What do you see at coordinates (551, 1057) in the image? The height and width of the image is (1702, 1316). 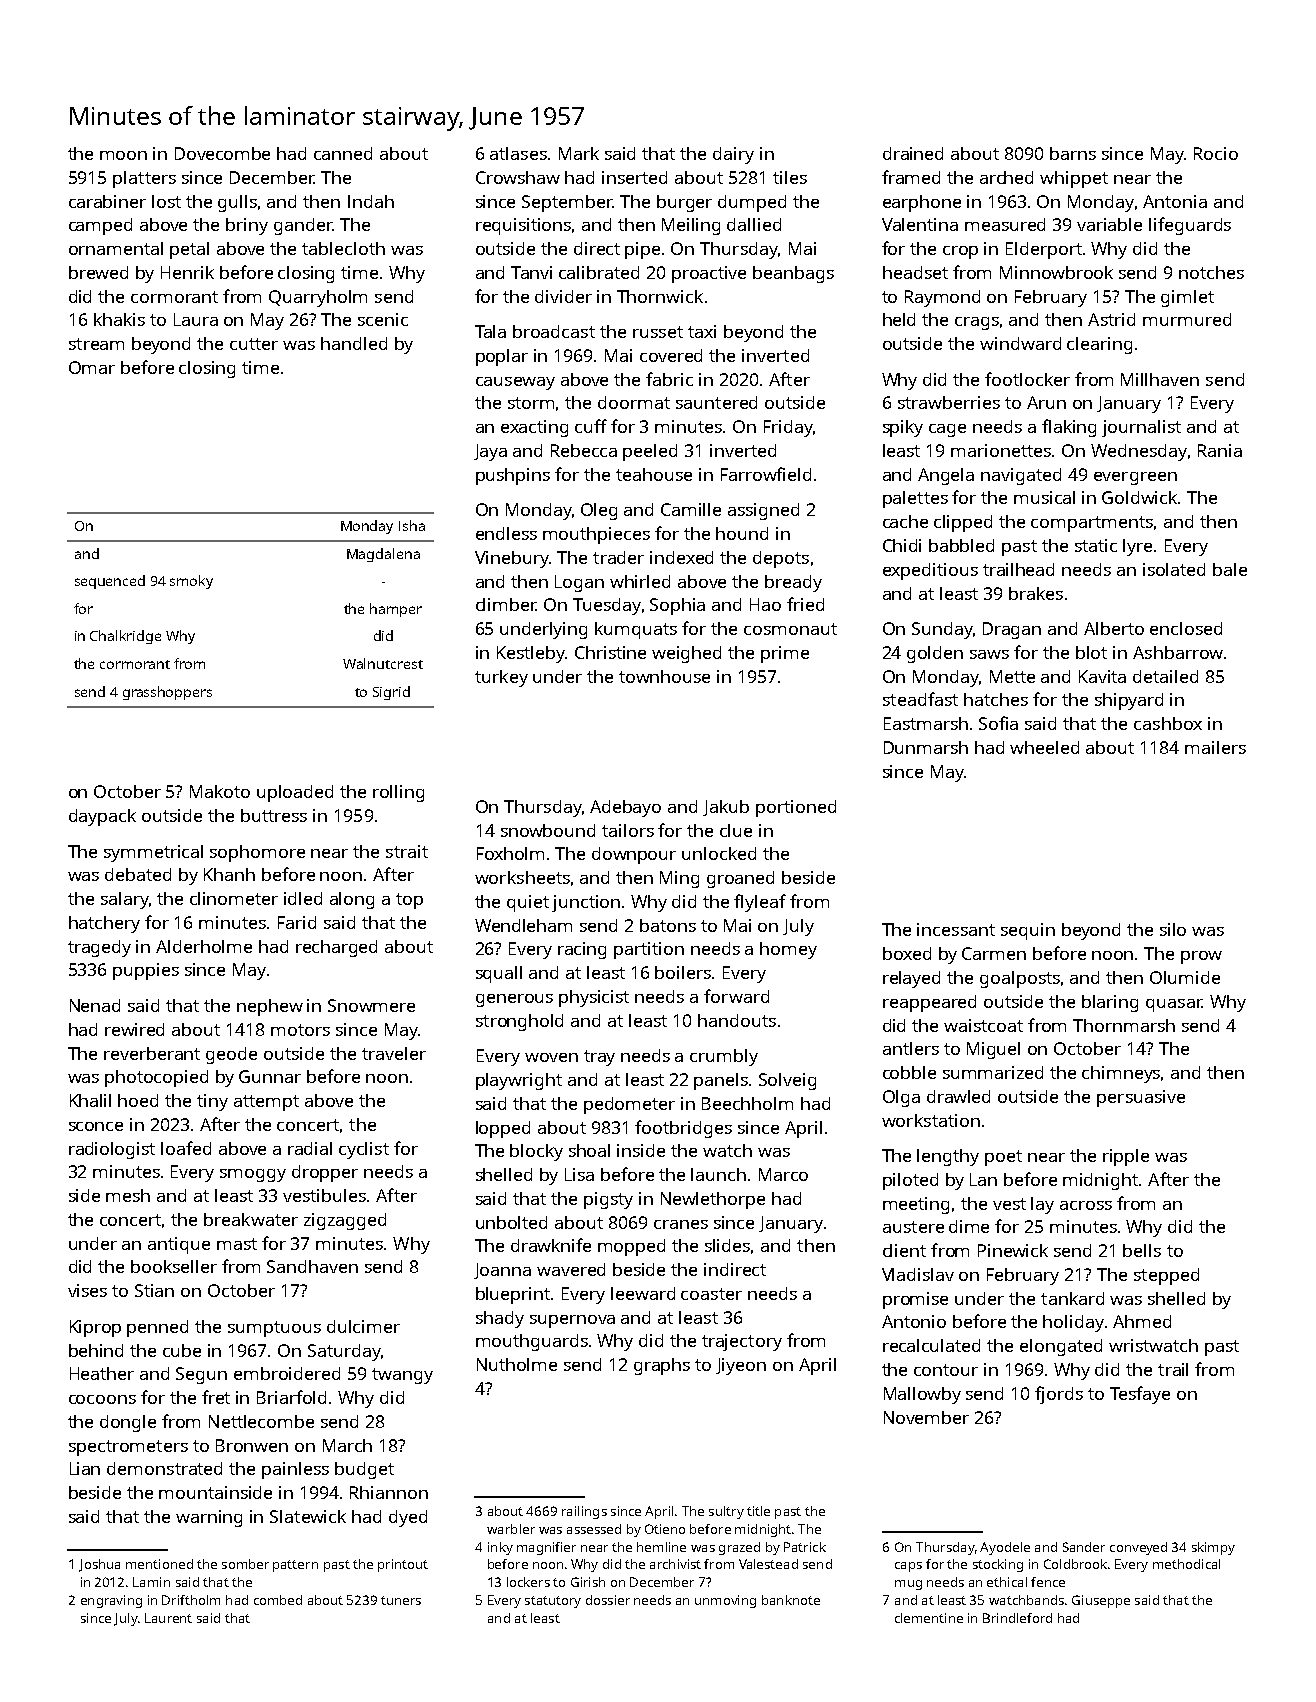 I see `woven` at bounding box center [551, 1057].
